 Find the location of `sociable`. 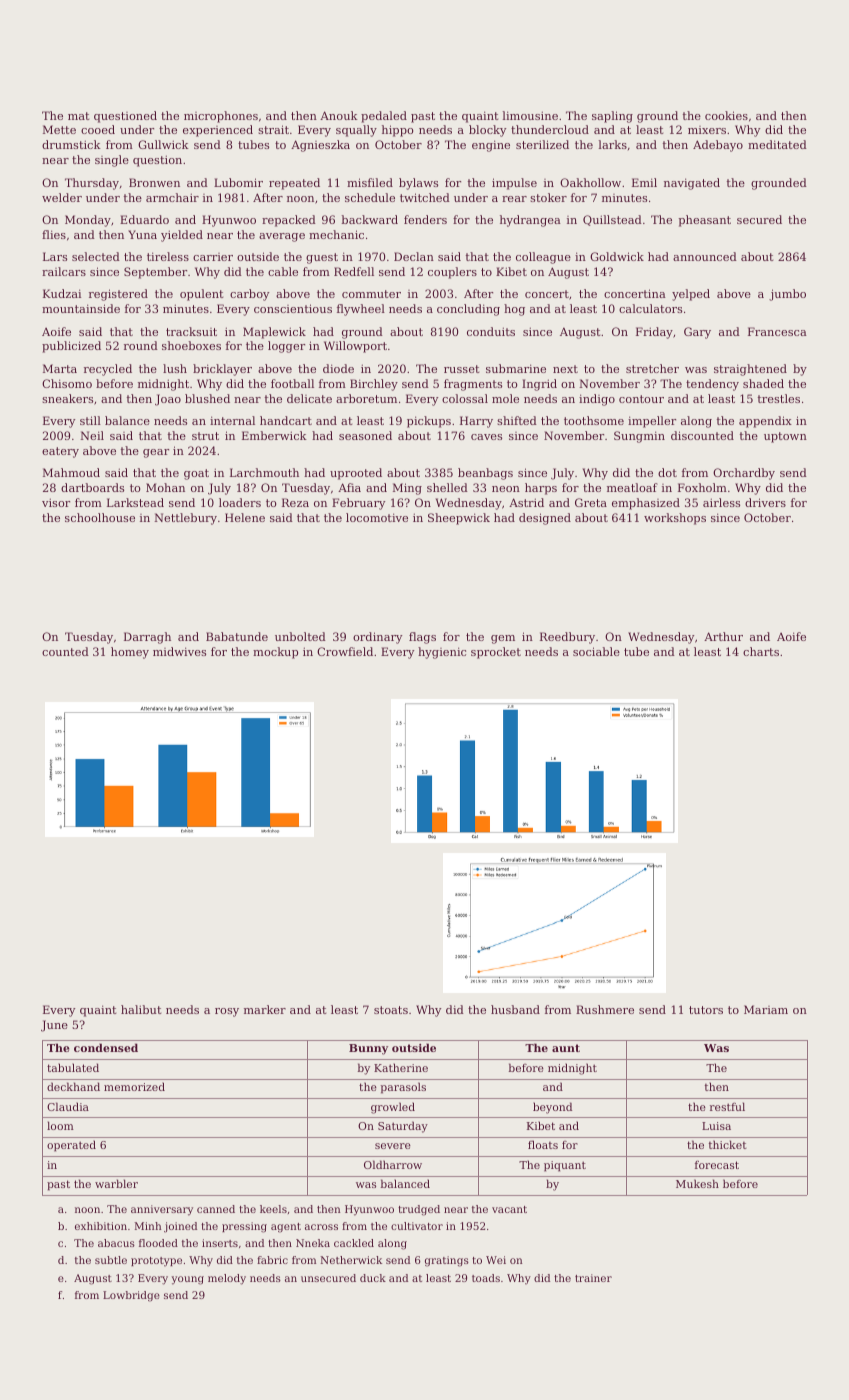

sociable is located at coordinates (596, 651).
